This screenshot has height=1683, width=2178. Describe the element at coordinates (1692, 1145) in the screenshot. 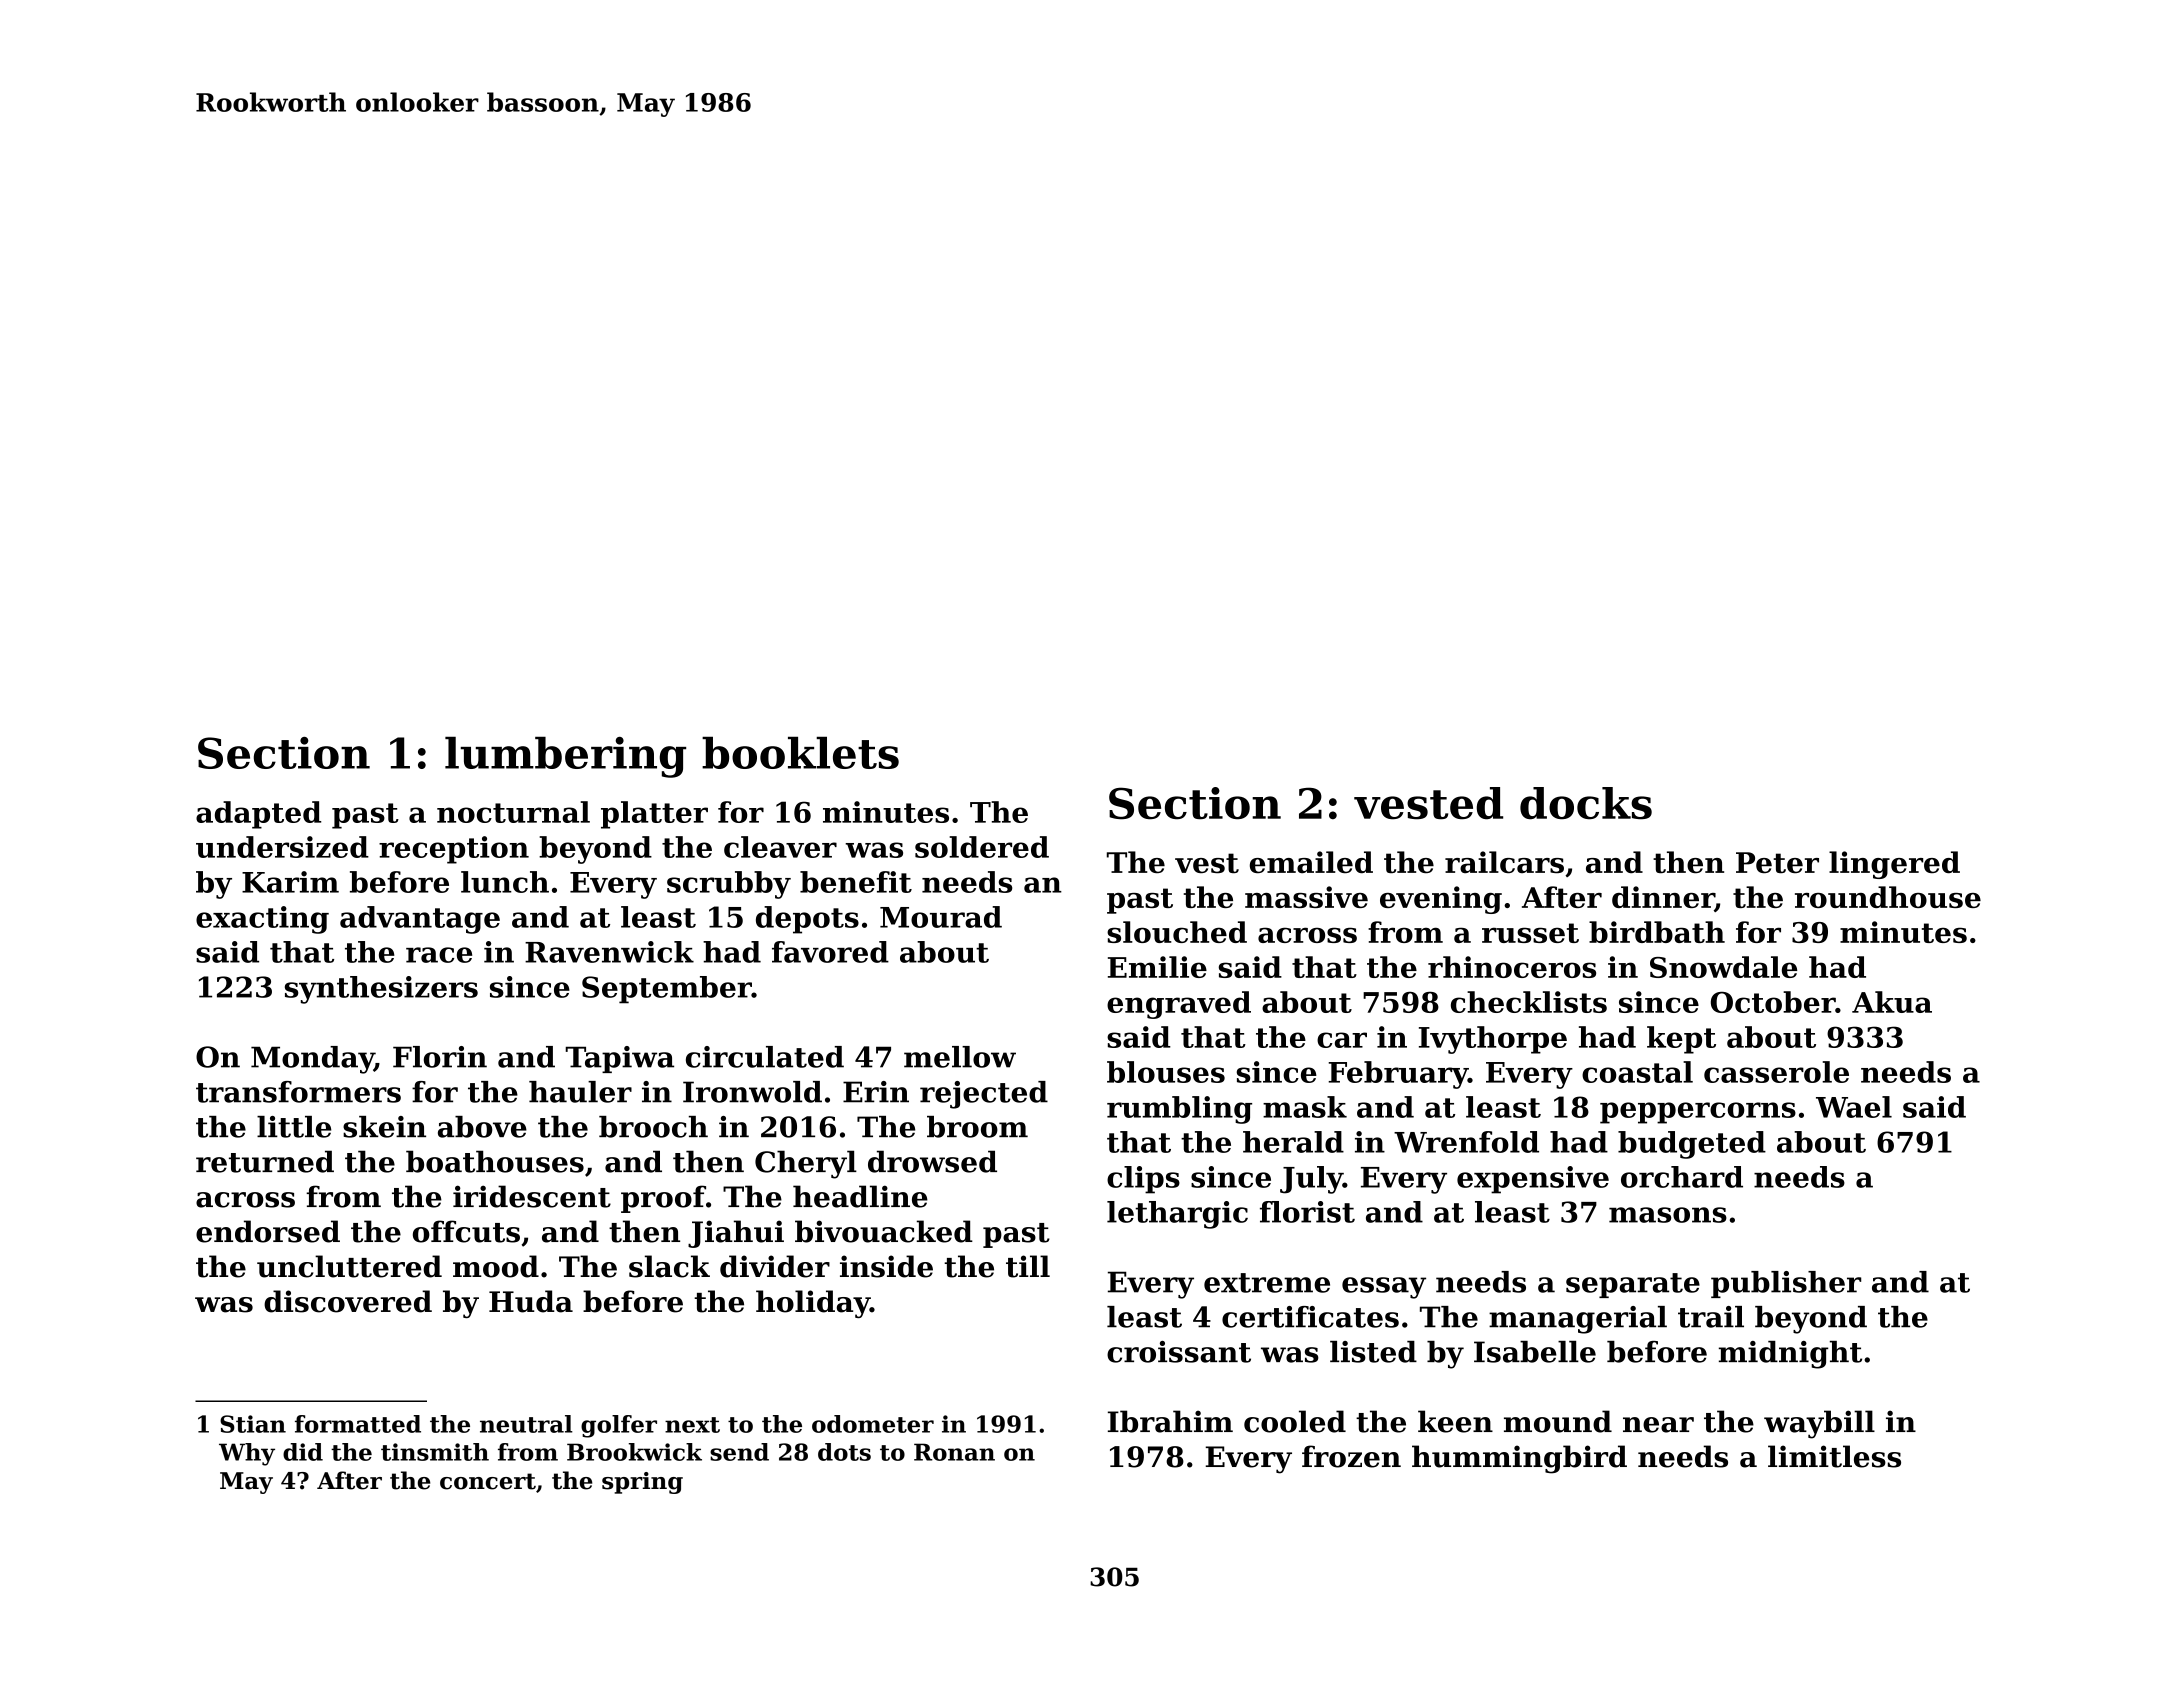

I see `budgeted` at that location.
